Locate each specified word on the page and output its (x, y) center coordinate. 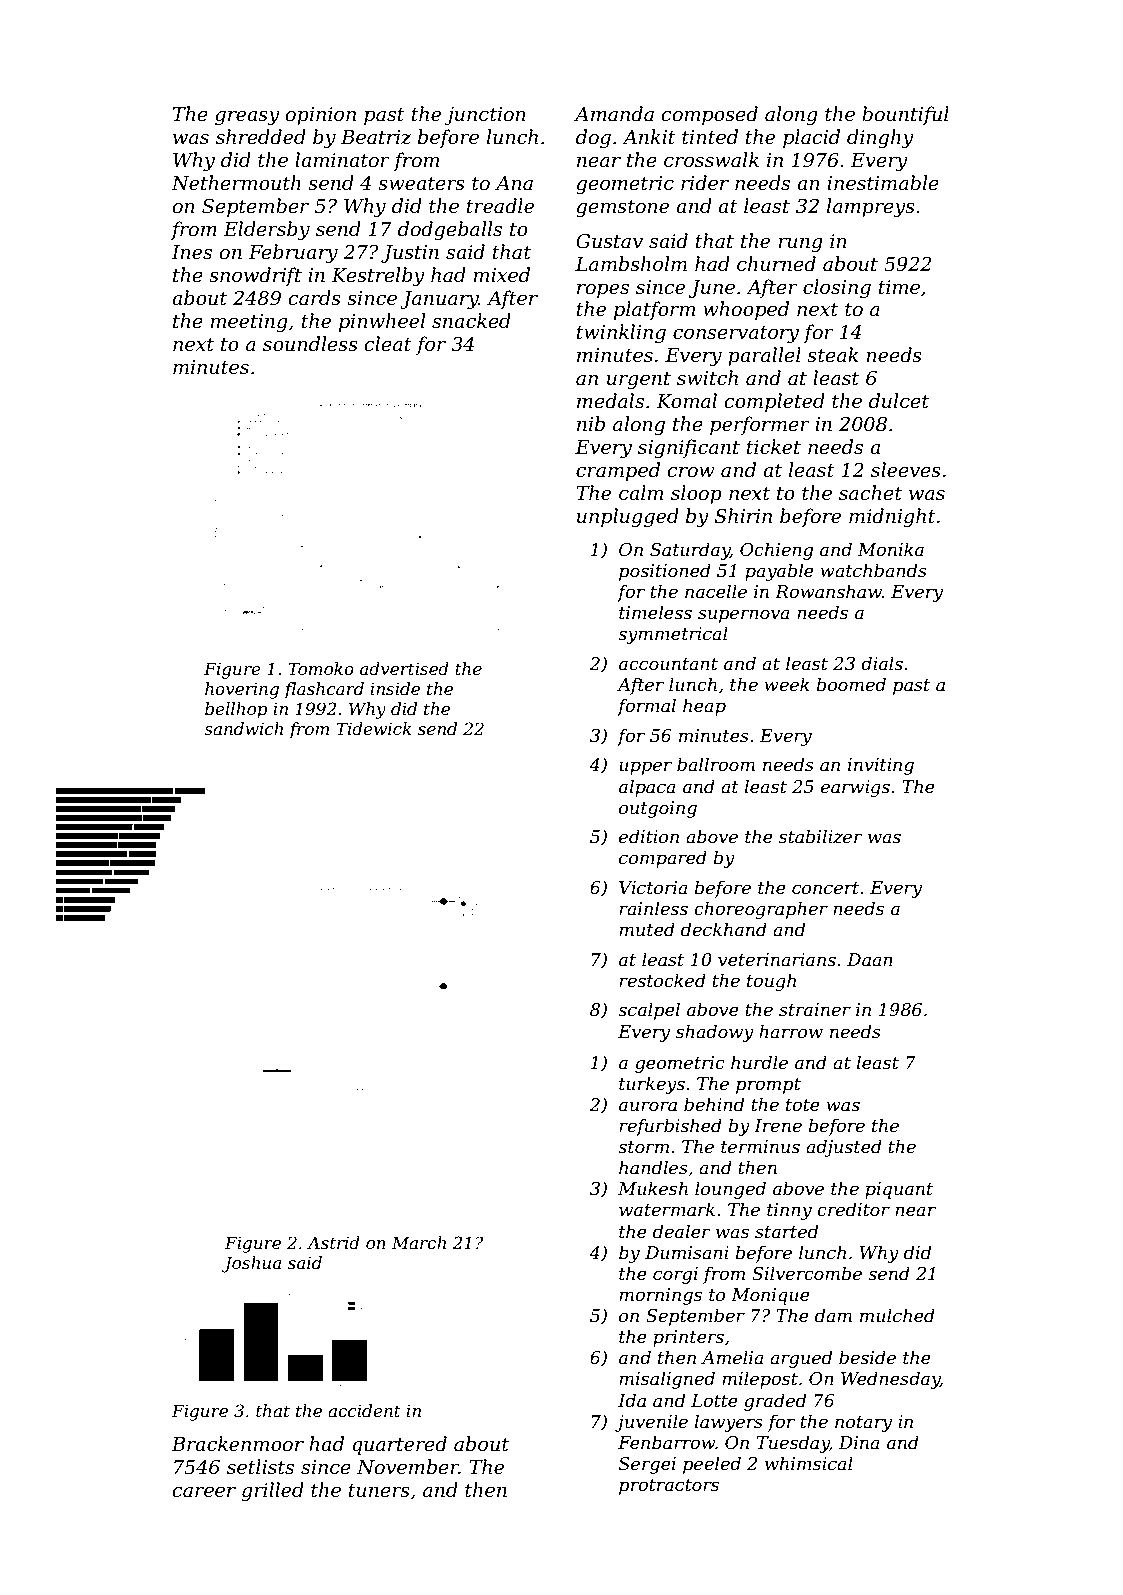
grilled (273, 1491)
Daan (870, 959)
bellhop (236, 710)
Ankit (649, 137)
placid (811, 138)
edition (649, 836)
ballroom (716, 764)
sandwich (243, 728)
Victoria (653, 888)
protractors (669, 1487)
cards (314, 298)
